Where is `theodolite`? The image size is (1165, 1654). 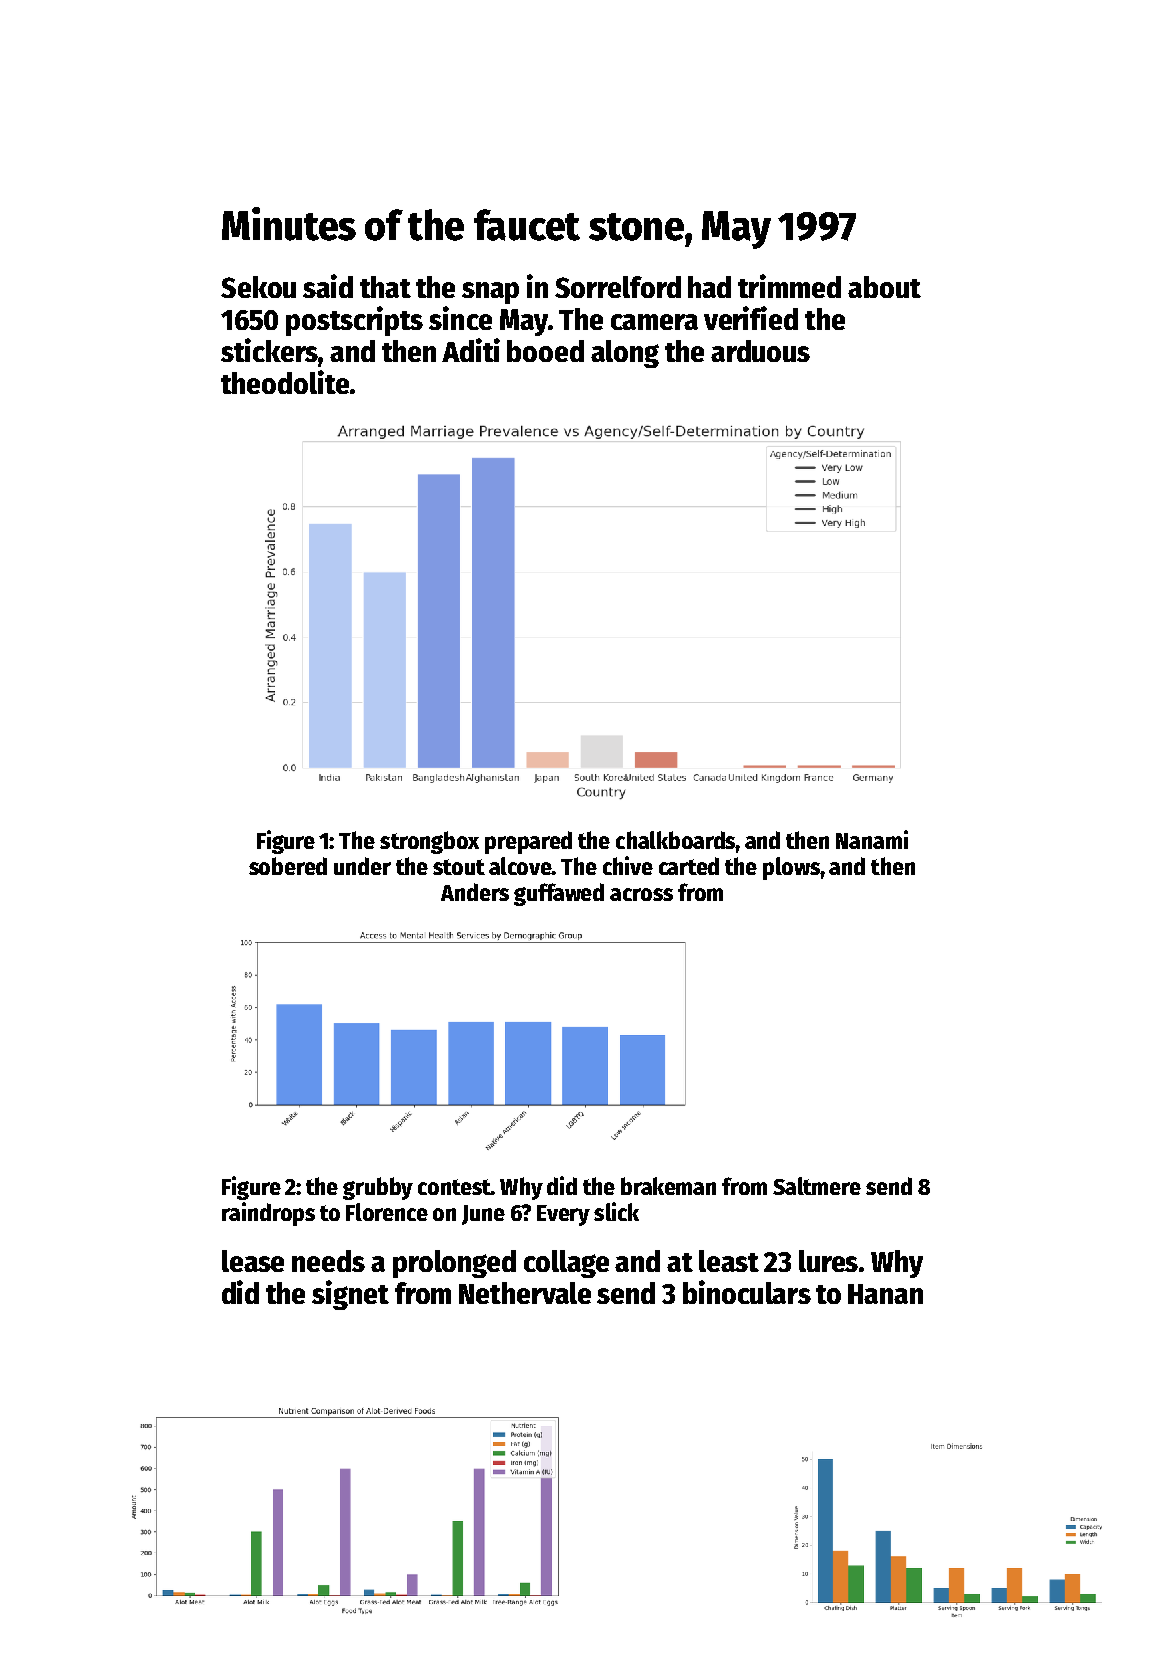
theodolite is located at coordinates (285, 382).
